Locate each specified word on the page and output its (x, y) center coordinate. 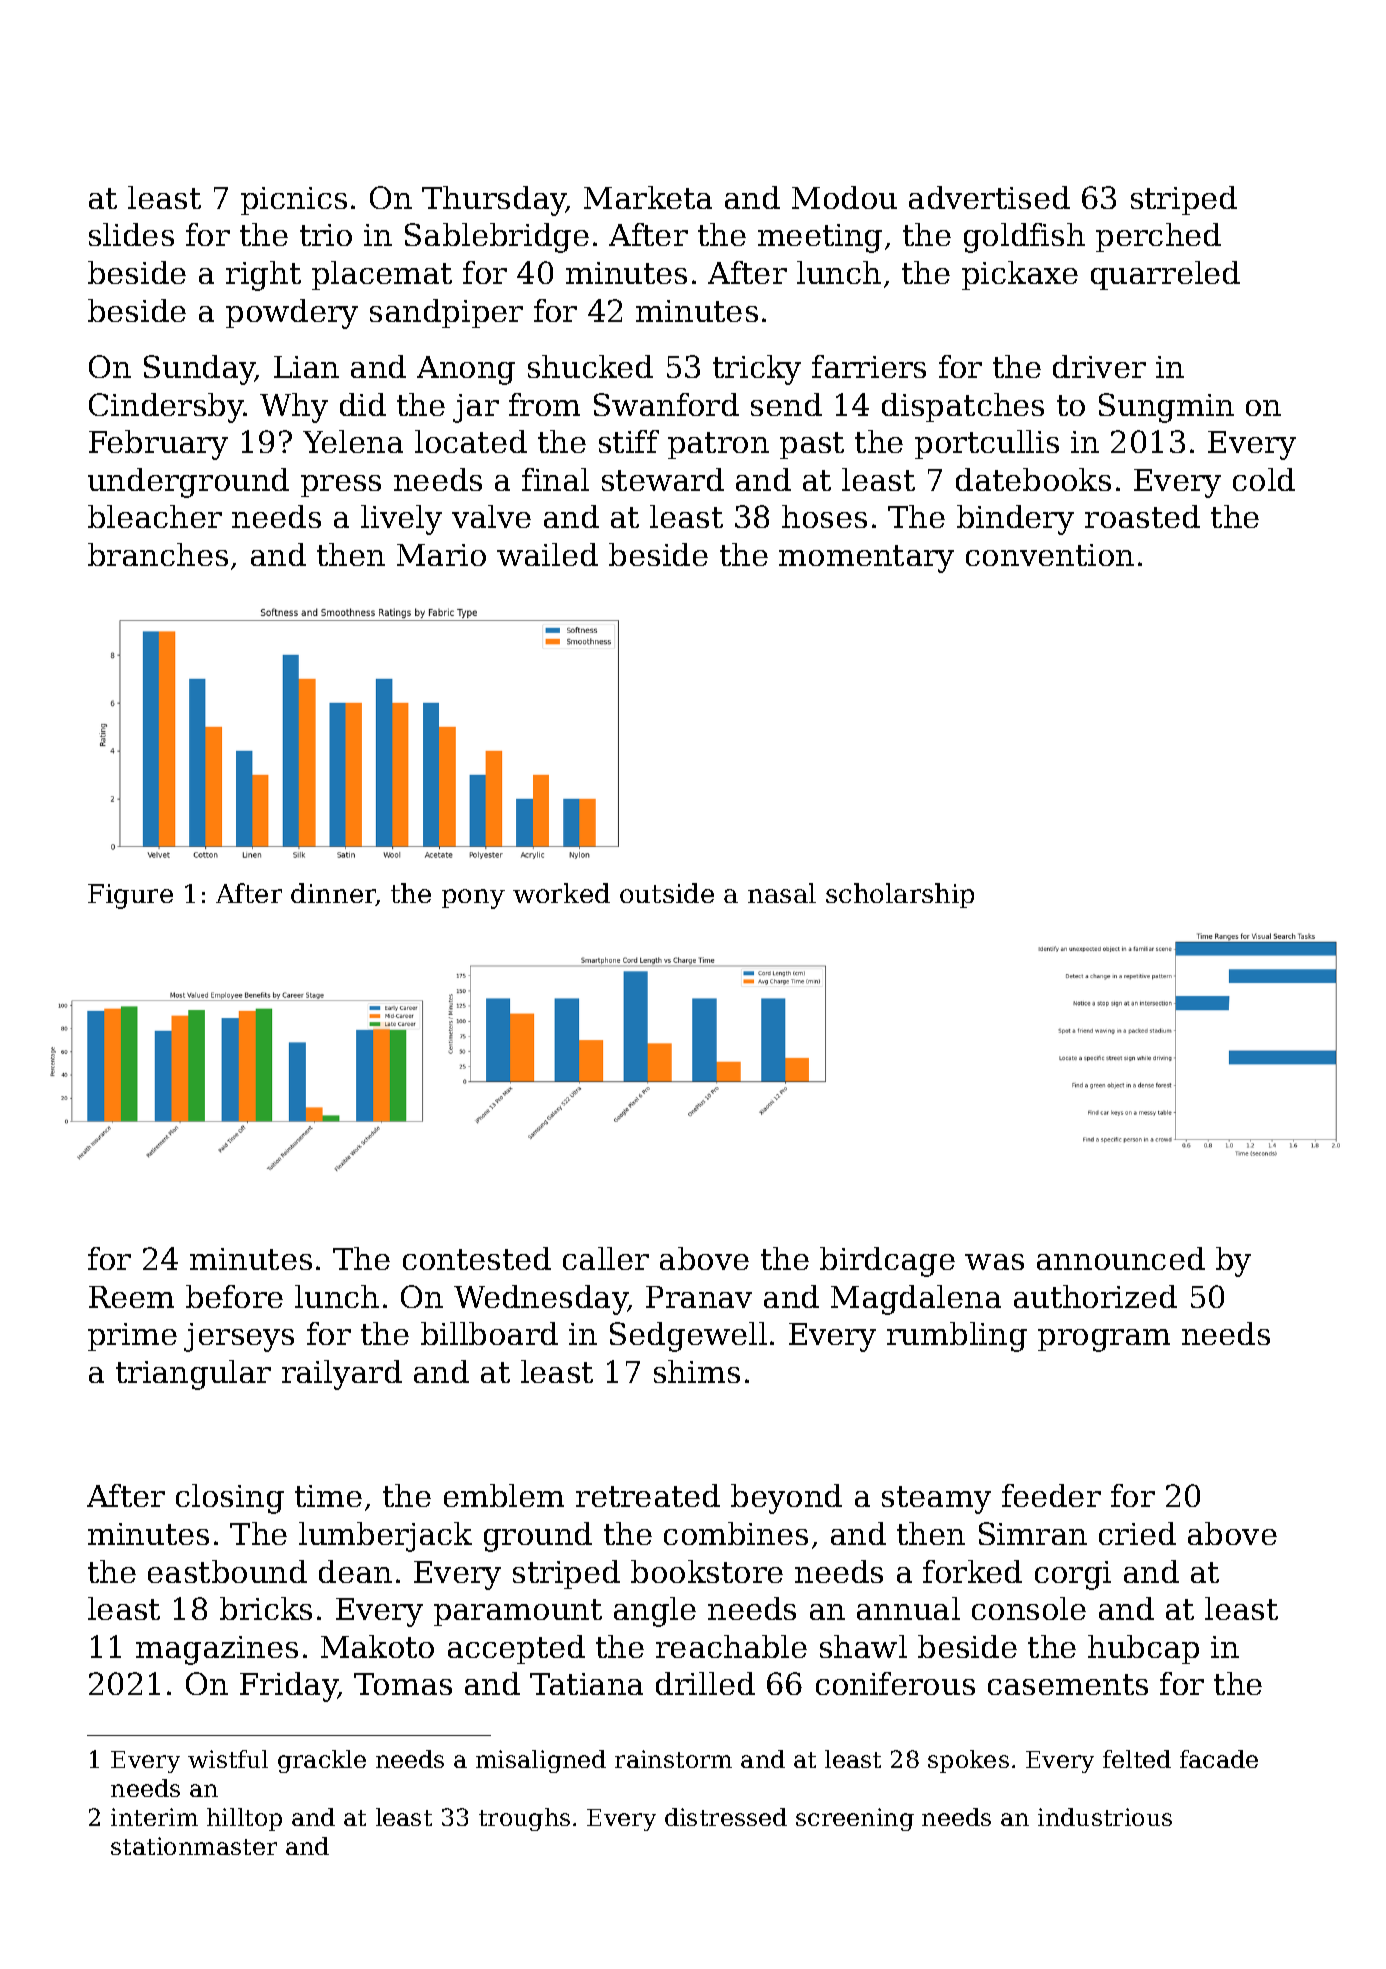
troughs (524, 1819)
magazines (217, 1650)
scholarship (900, 895)
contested (477, 1258)
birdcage (887, 1262)
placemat (382, 275)
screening (855, 1819)
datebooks (1033, 479)
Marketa (648, 197)
